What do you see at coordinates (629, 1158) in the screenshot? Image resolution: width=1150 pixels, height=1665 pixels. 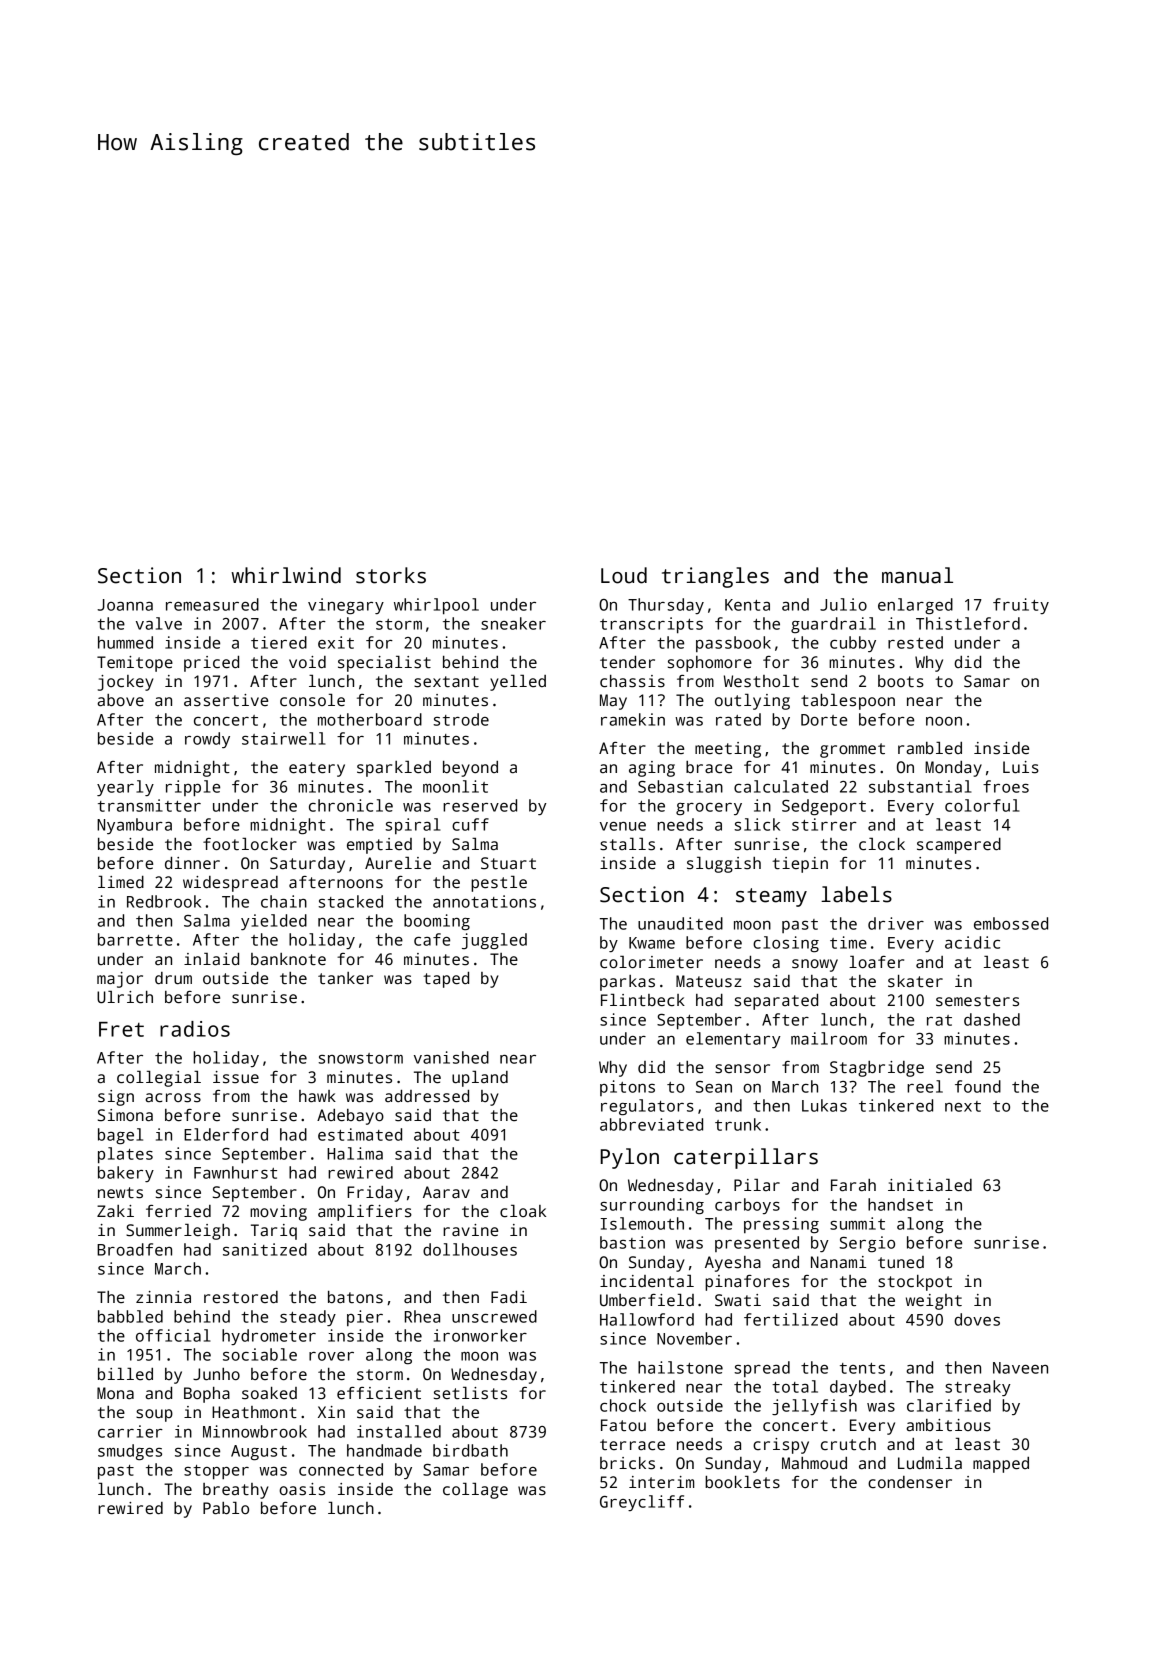 I see `Pylon` at bounding box center [629, 1158].
